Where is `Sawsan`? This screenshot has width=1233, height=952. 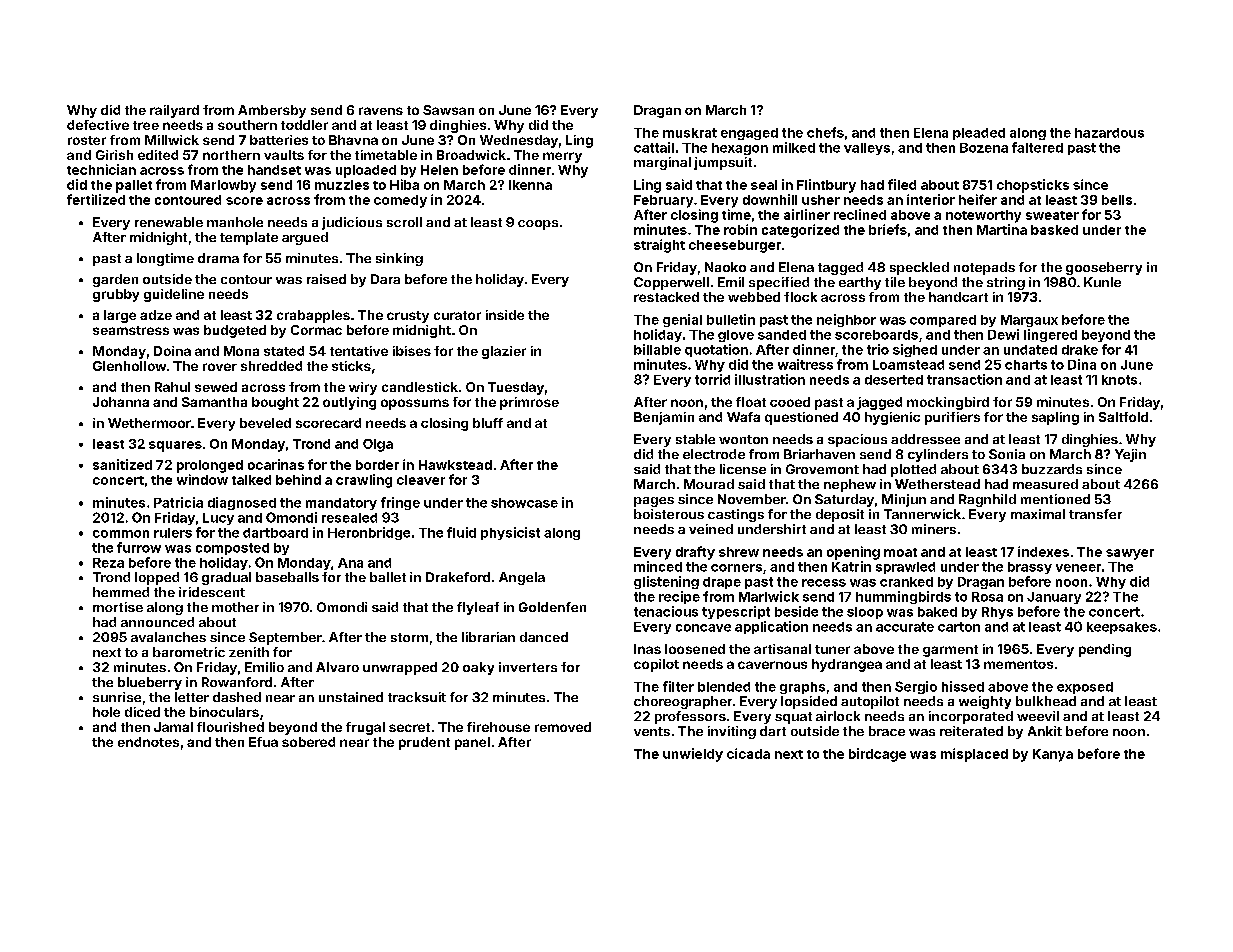
Sawsan is located at coordinates (448, 110).
